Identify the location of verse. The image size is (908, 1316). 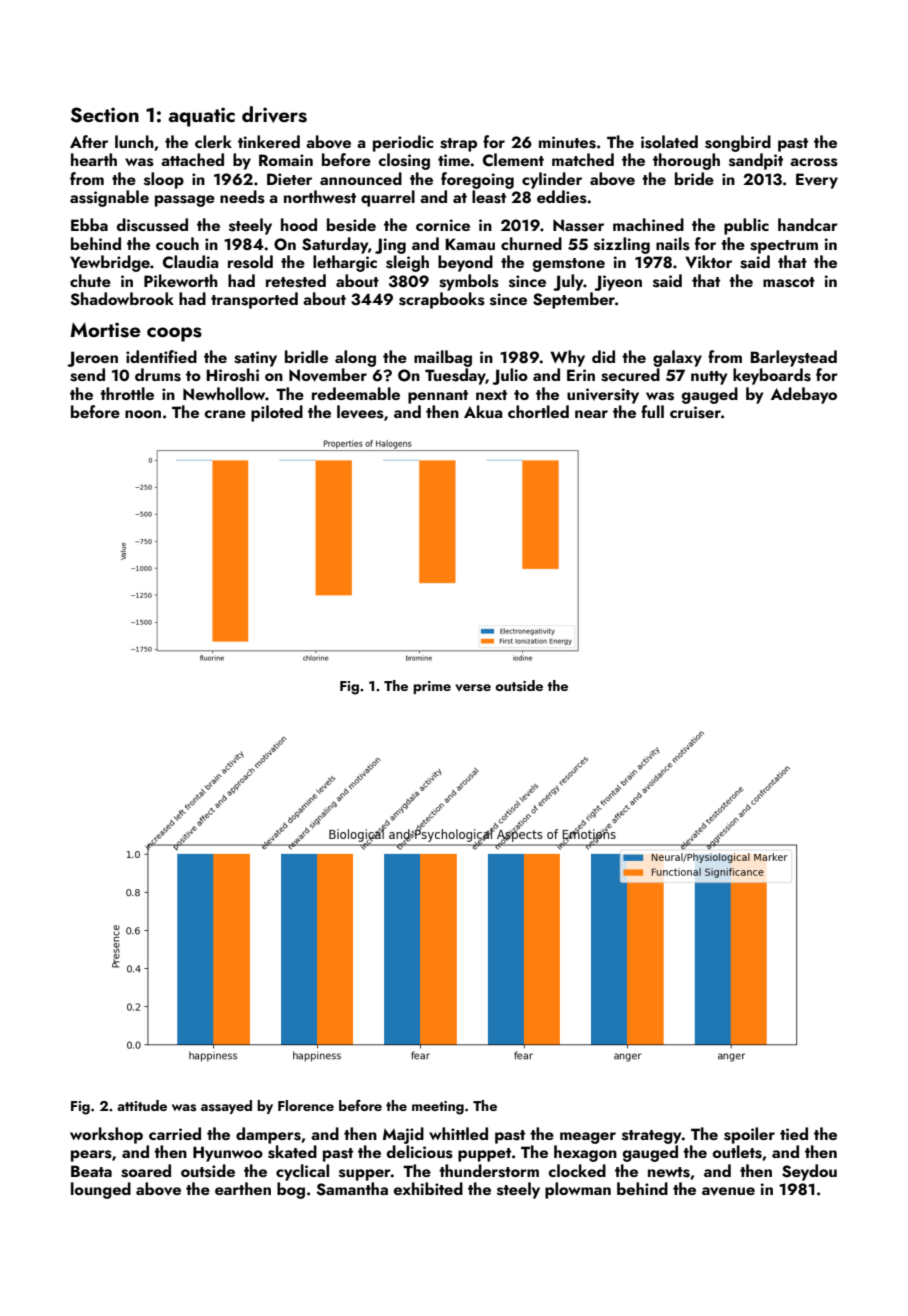
(473, 688).
